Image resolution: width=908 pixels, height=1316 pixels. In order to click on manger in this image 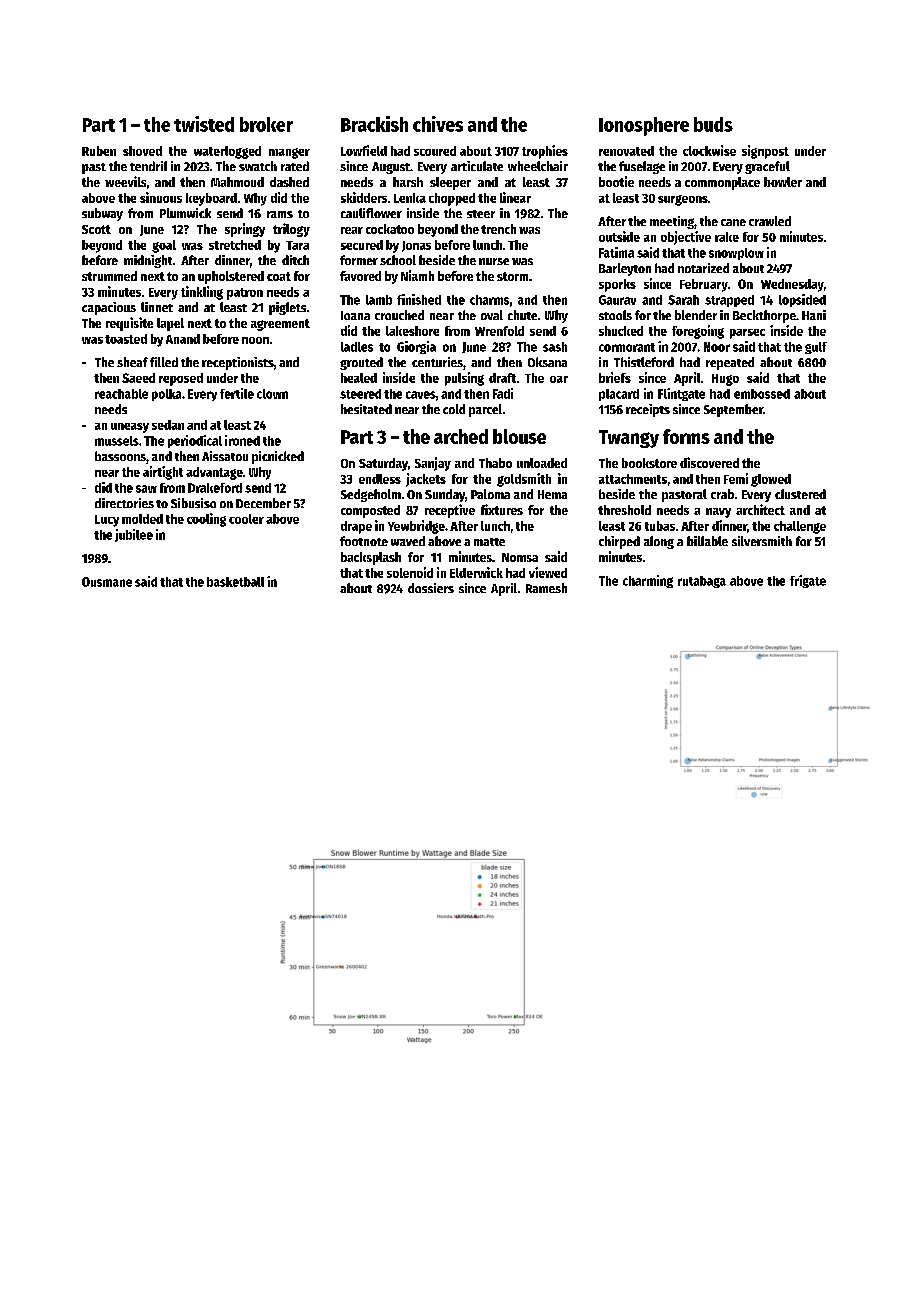, I will do `click(289, 153)`.
